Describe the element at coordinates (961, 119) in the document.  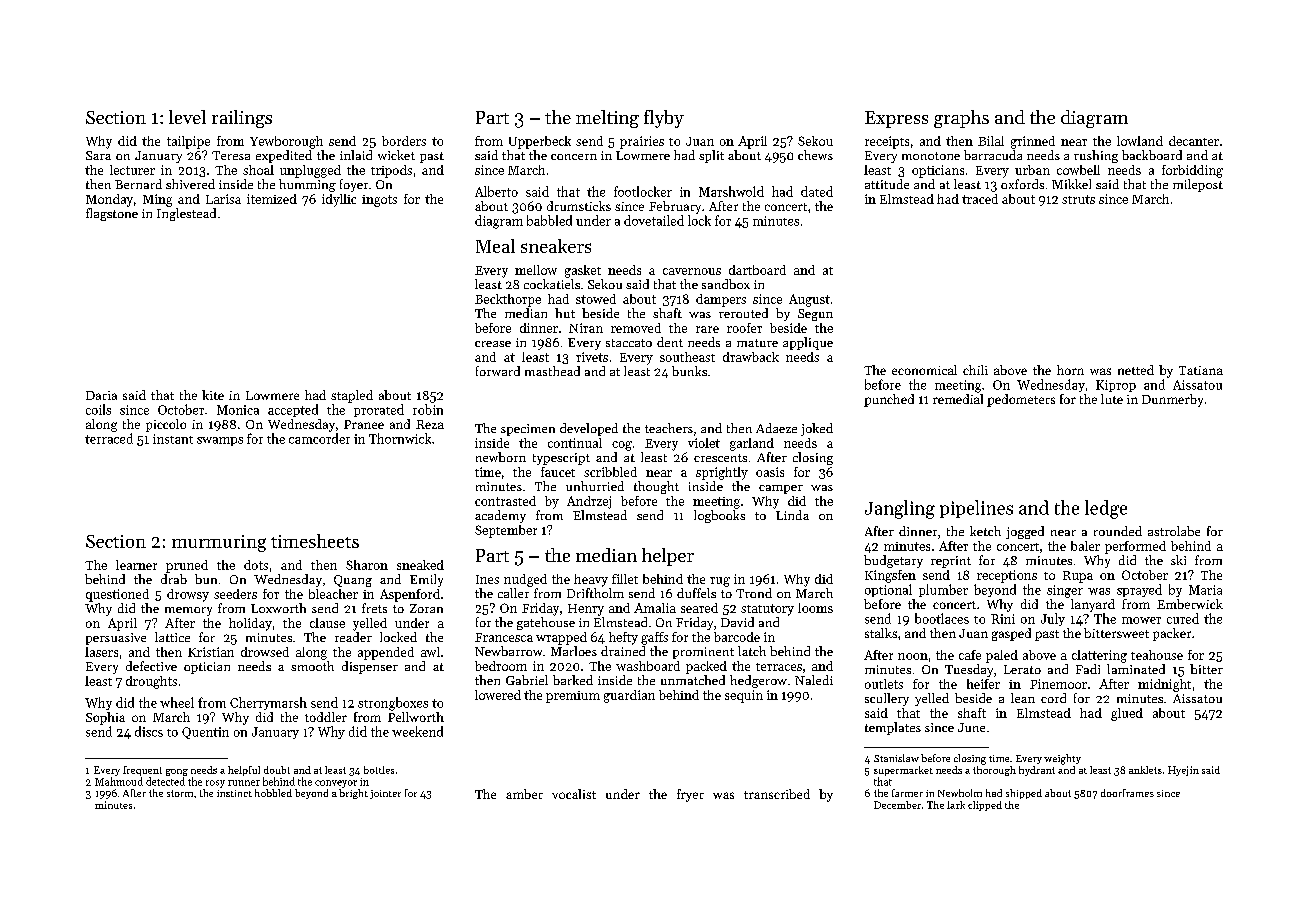
I see `graphs` at that location.
